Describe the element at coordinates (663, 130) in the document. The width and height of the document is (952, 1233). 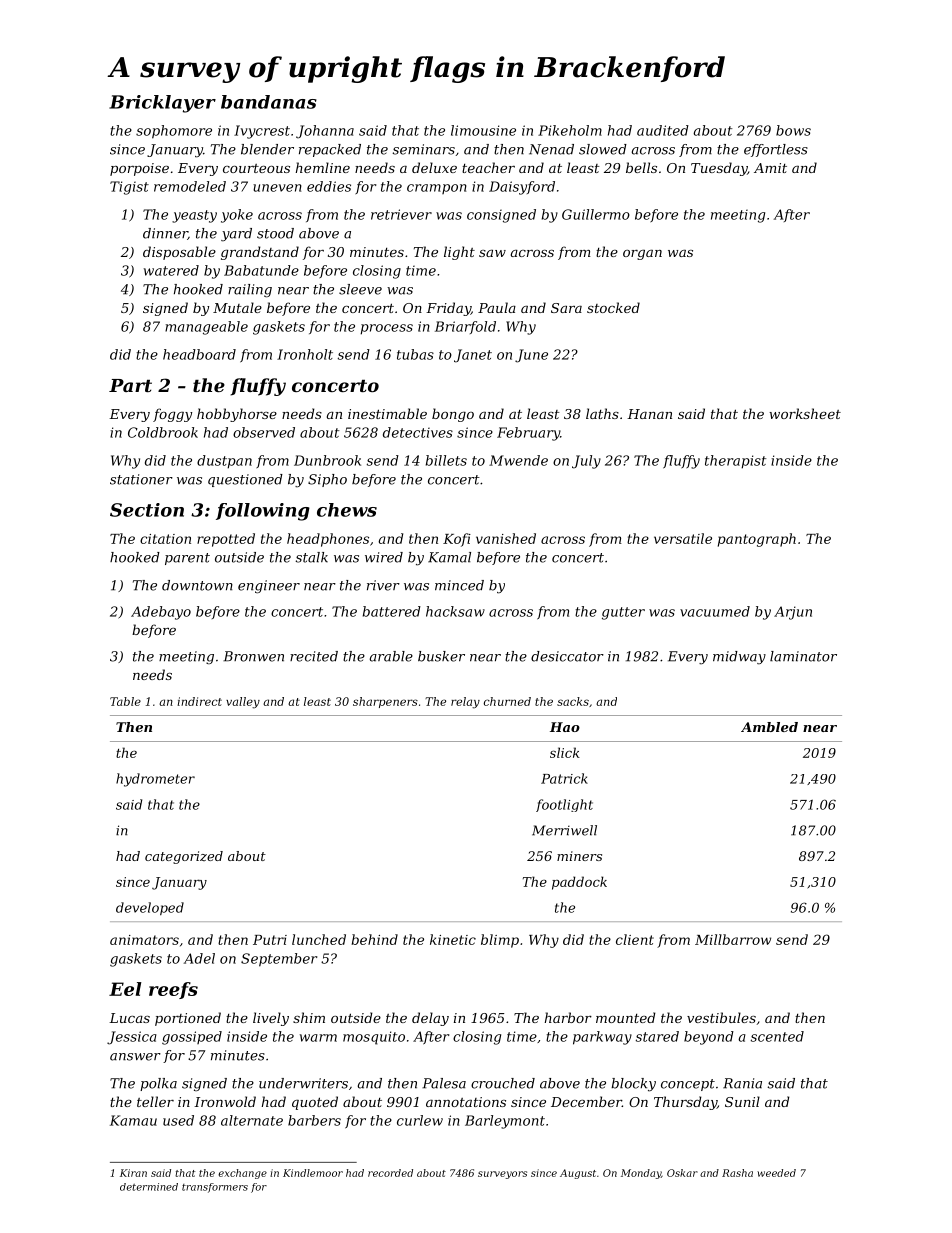
I see `audited` at that location.
